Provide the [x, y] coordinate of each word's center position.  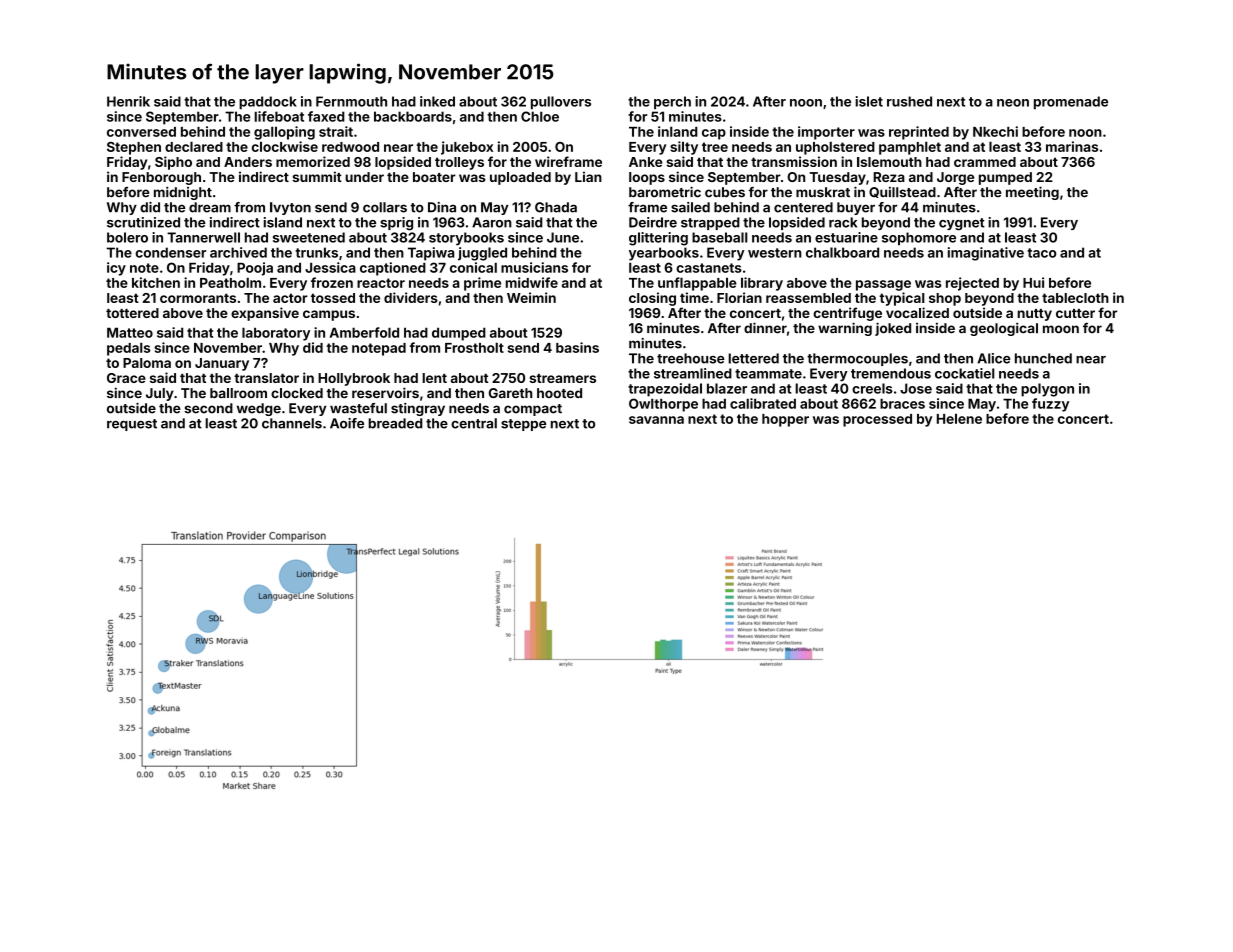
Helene [959, 418]
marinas [1072, 146]
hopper [785, 420]
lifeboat [279, 116]
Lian [588, 176]
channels [292, 423]
